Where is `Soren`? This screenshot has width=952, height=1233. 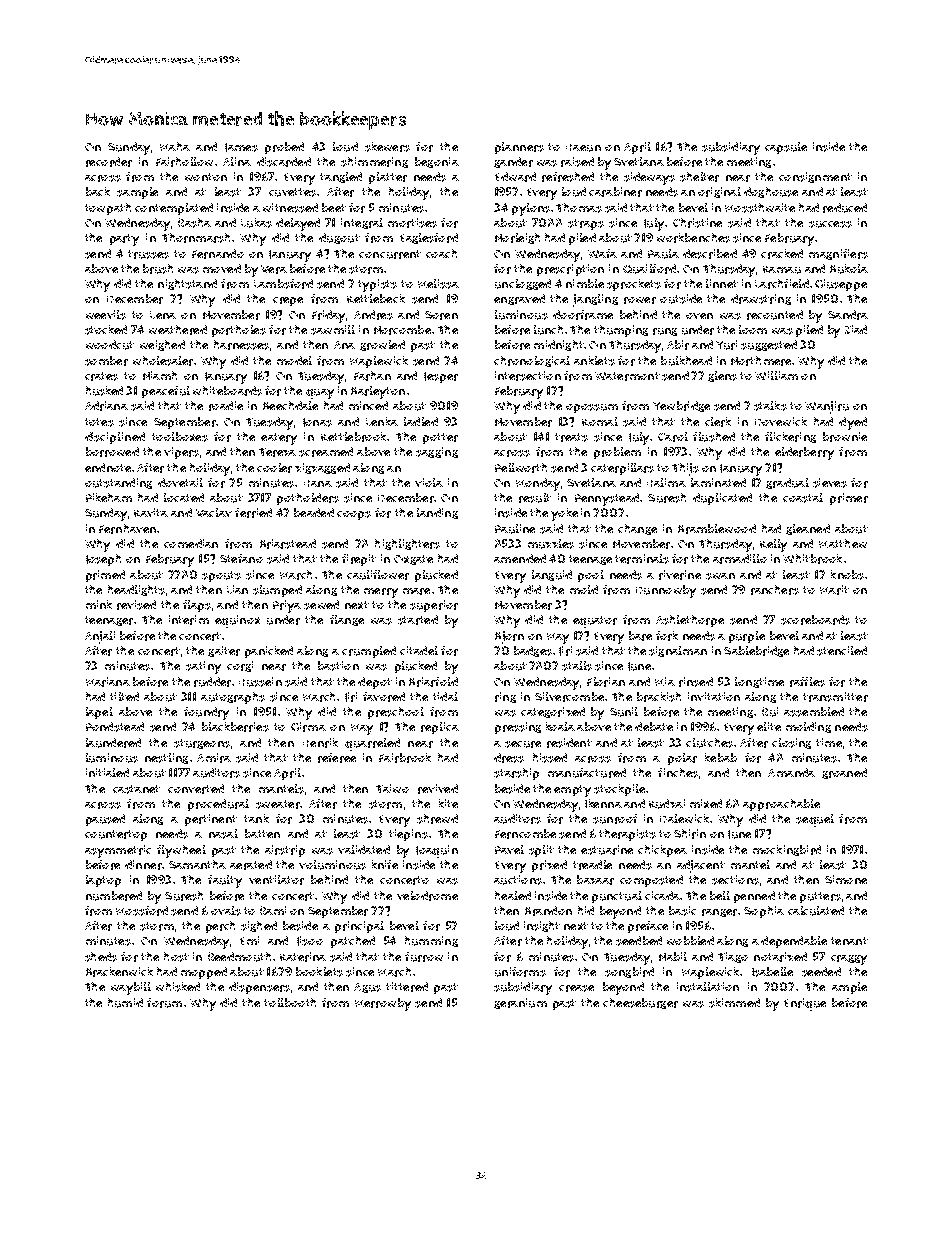
Soren is located at coordinates (441, 315).
